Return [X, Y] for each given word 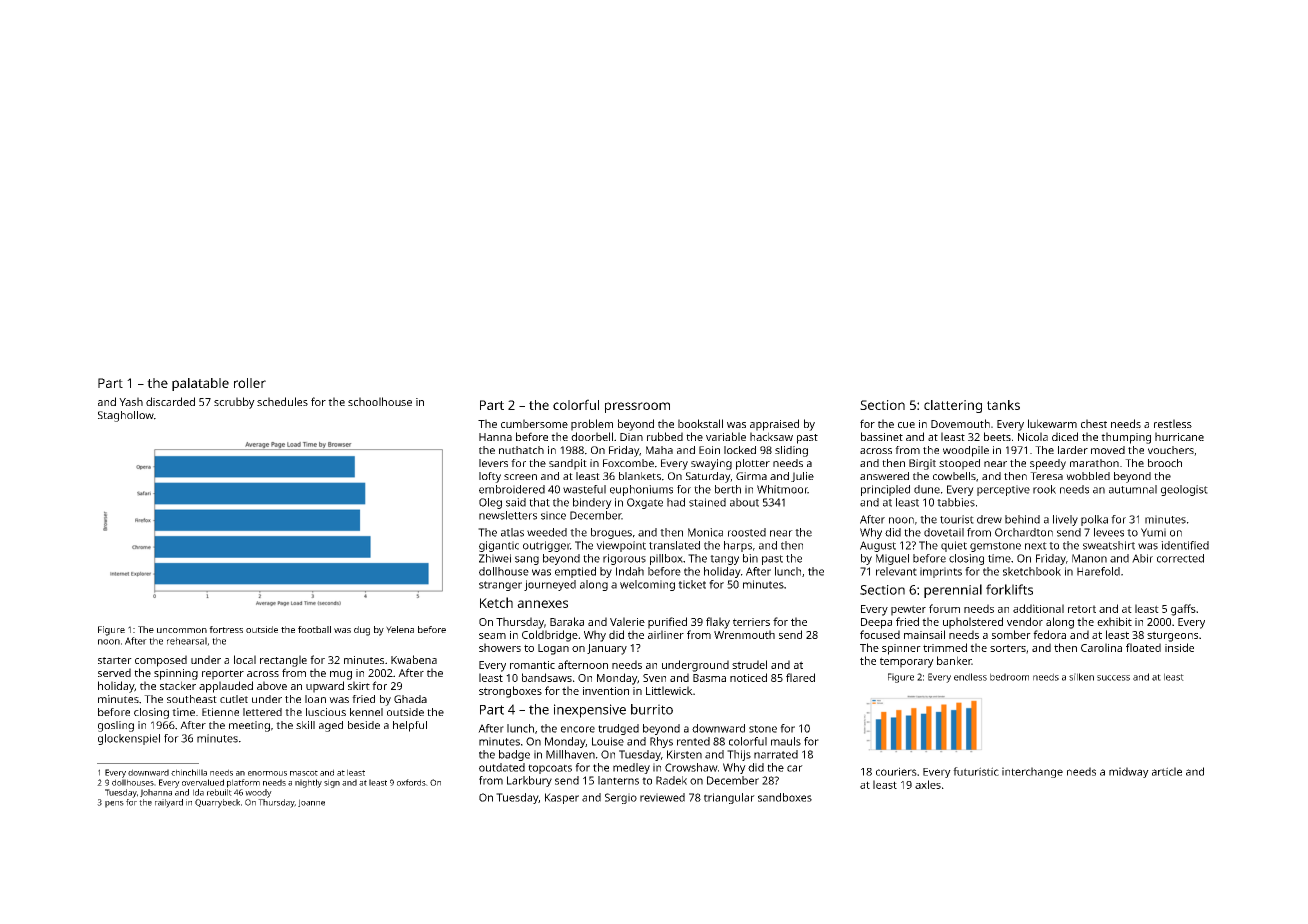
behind [1022, 519]
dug [362, 631]
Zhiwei [495, 558]
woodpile [966, 451]
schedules [282, 401]
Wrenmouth [744, 634]
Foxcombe [628, 463]
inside [1179, 647]
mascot [304, 773]
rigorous [624, 559]
